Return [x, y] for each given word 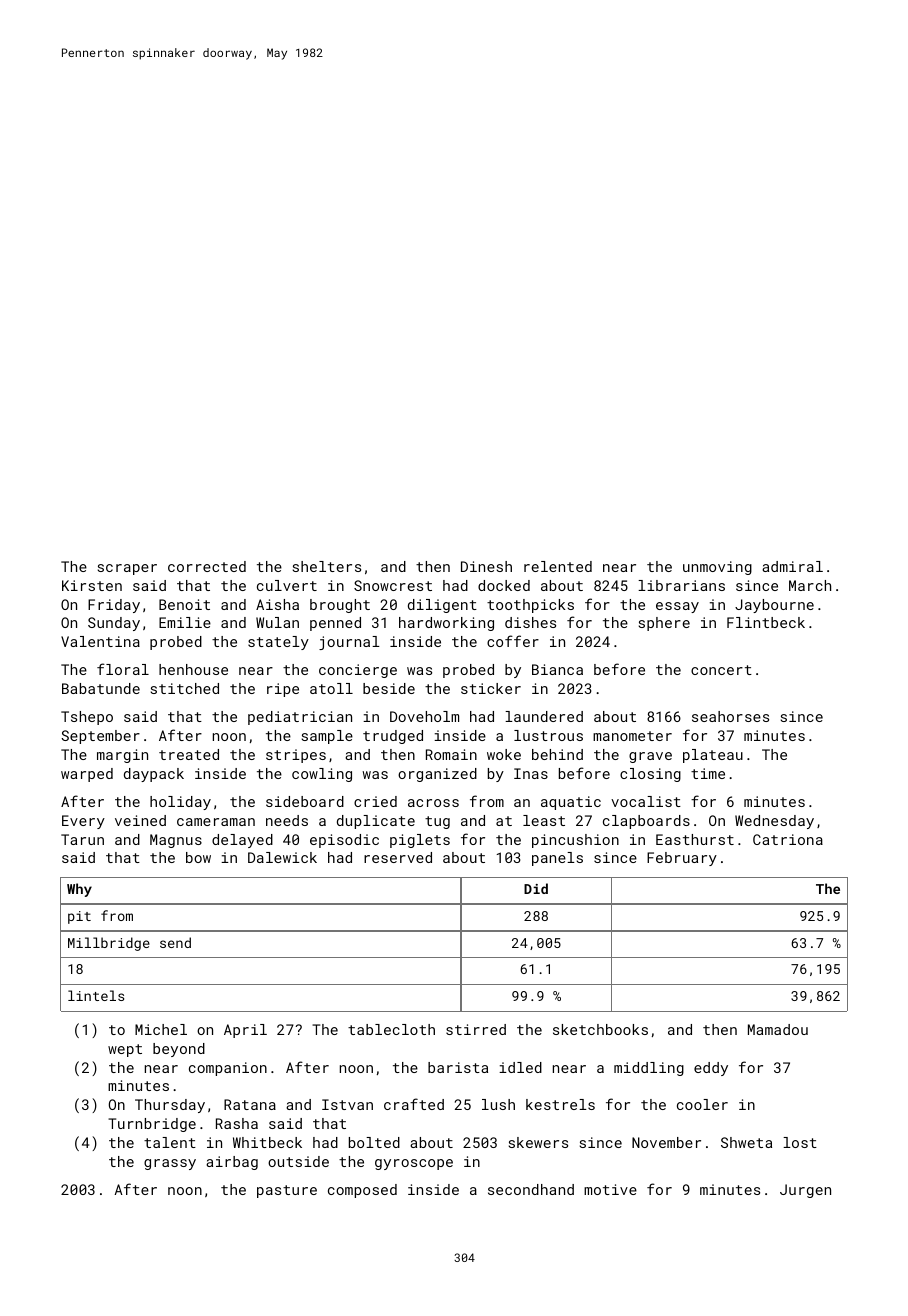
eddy [711, 1069]
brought [340, 606]
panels [557, 859]
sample [327, 737]
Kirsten [92, 585]
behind [557, 754]
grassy [170, 1164]
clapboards [646, 822]
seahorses [730, 716]
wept [125, 1050]
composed [362, 1191]
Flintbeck [766, 622]
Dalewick [282, 857]
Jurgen [805, 1191]
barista [458, 1067]
